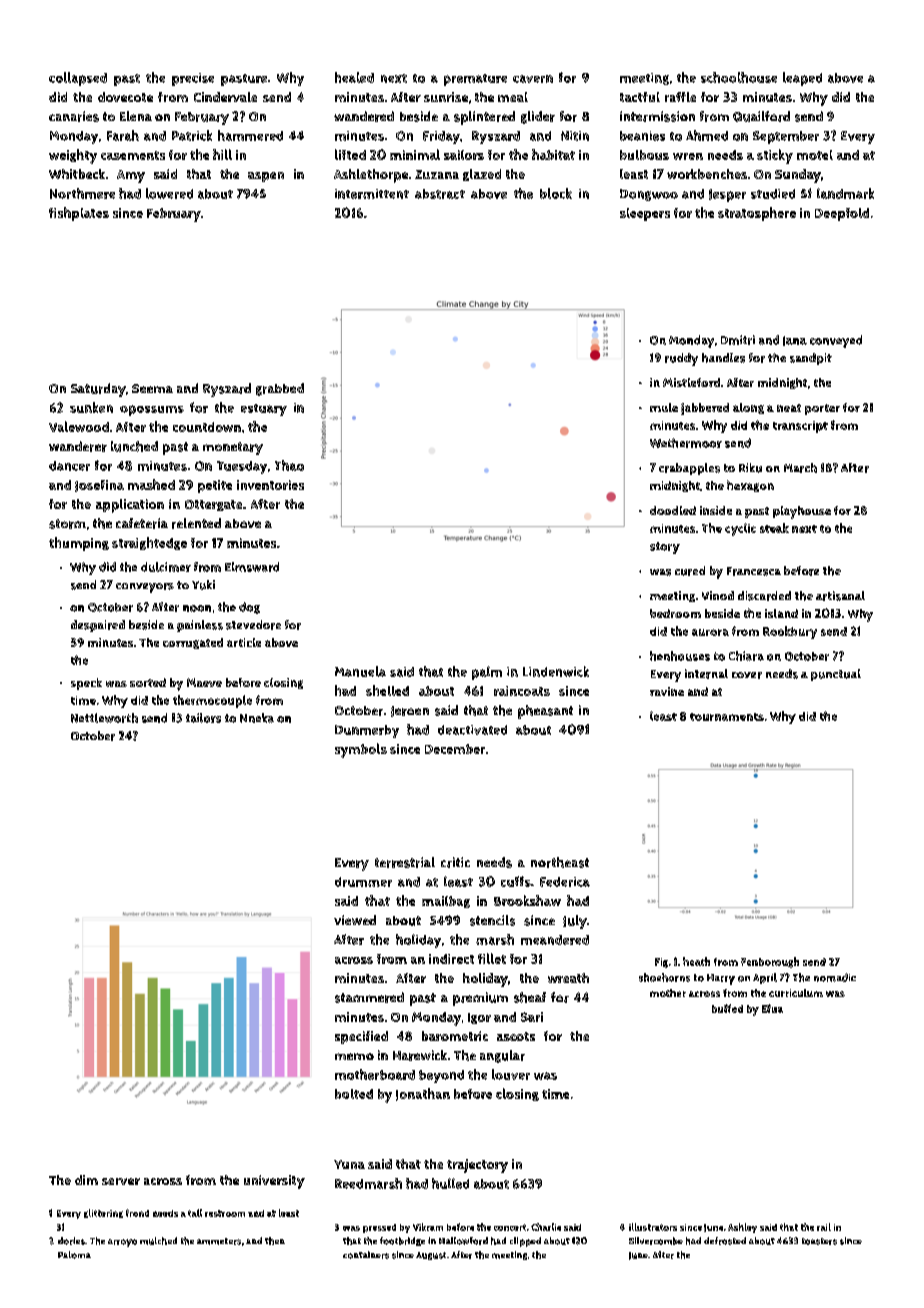 The height and width of the screenshot is (1308, 924). Describe the element at coordinates (555, 940) in the screenshot. I see `meandered` at that location.
